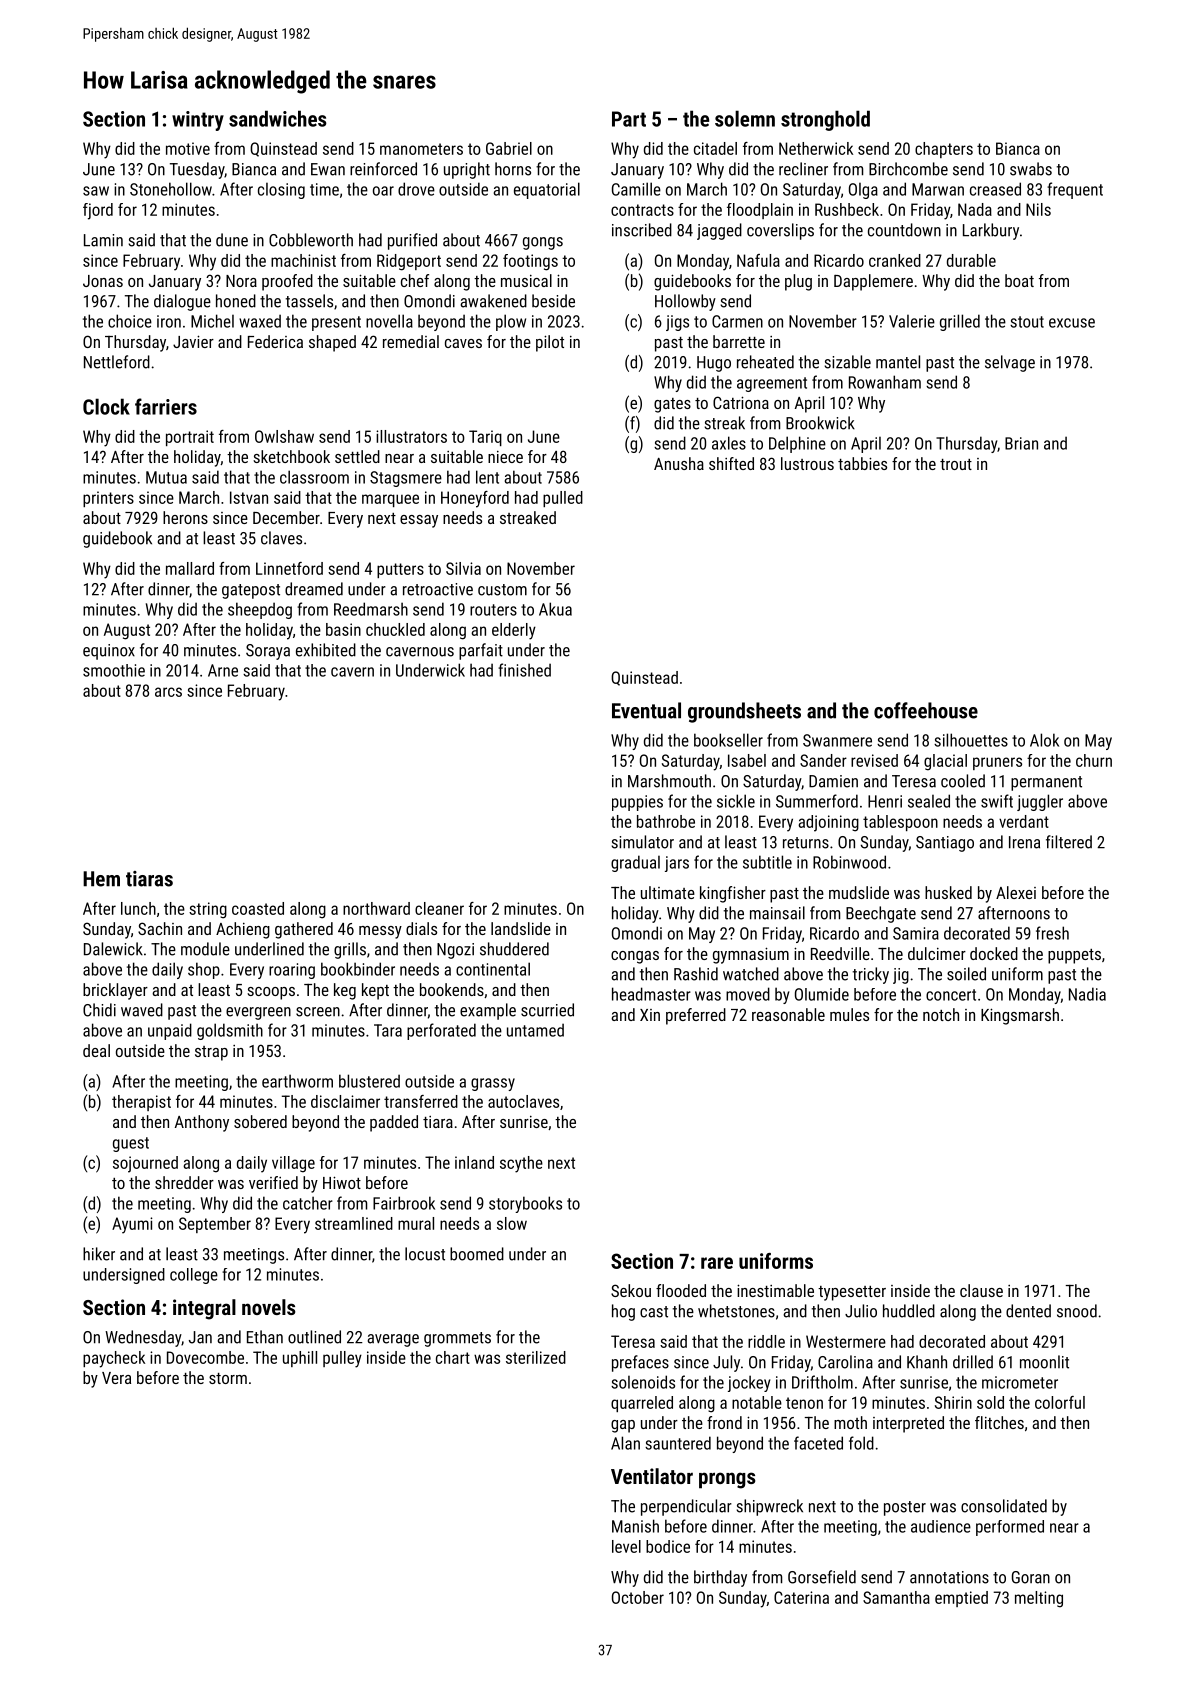 The width and height of the screenshot is (1196, 1692). Describe the element at coordinates (744, 712) in the screenshot. I see `groundsheets` at that location.
